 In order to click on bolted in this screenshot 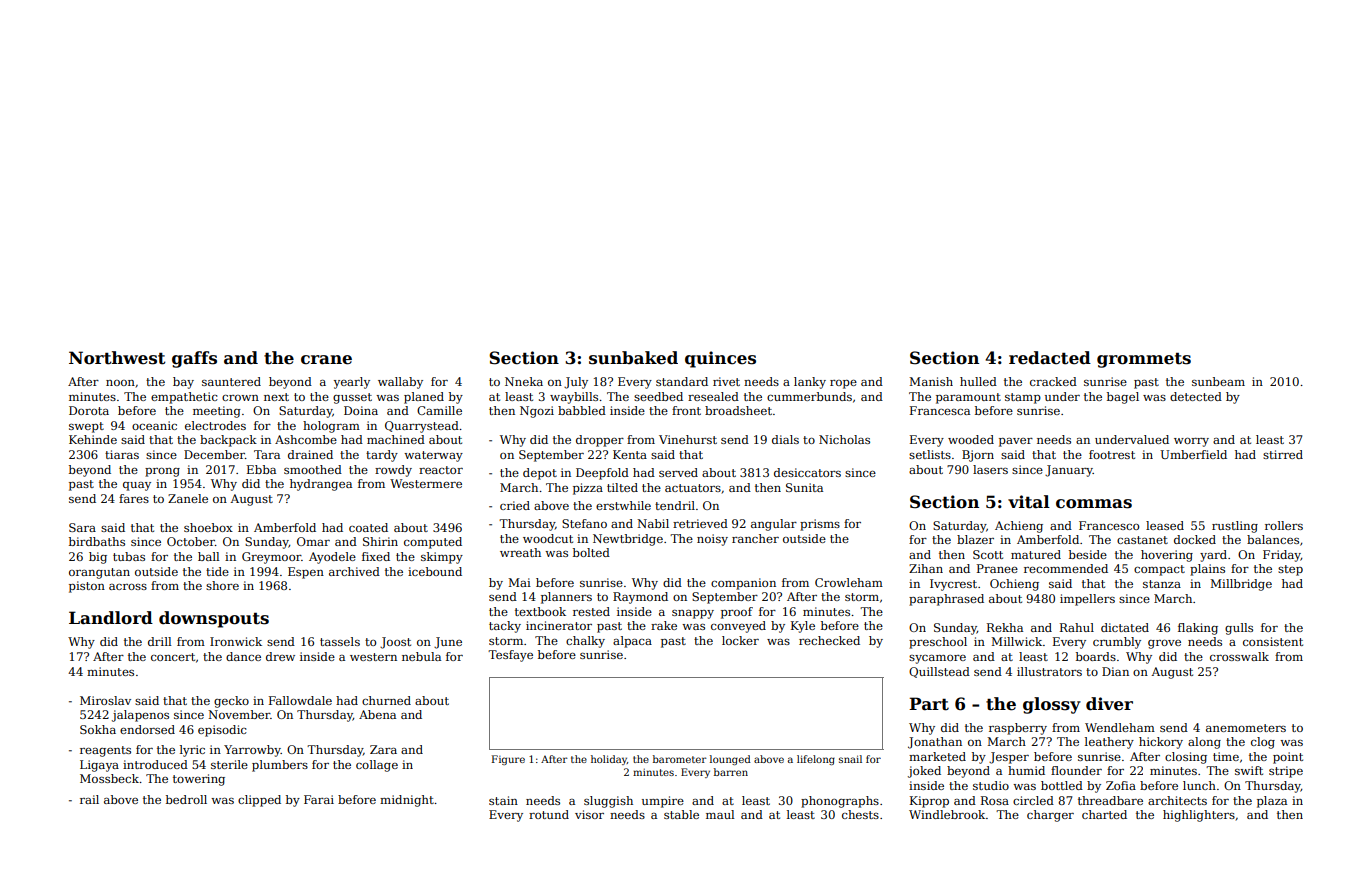, I will do `click(591, 552)`.
